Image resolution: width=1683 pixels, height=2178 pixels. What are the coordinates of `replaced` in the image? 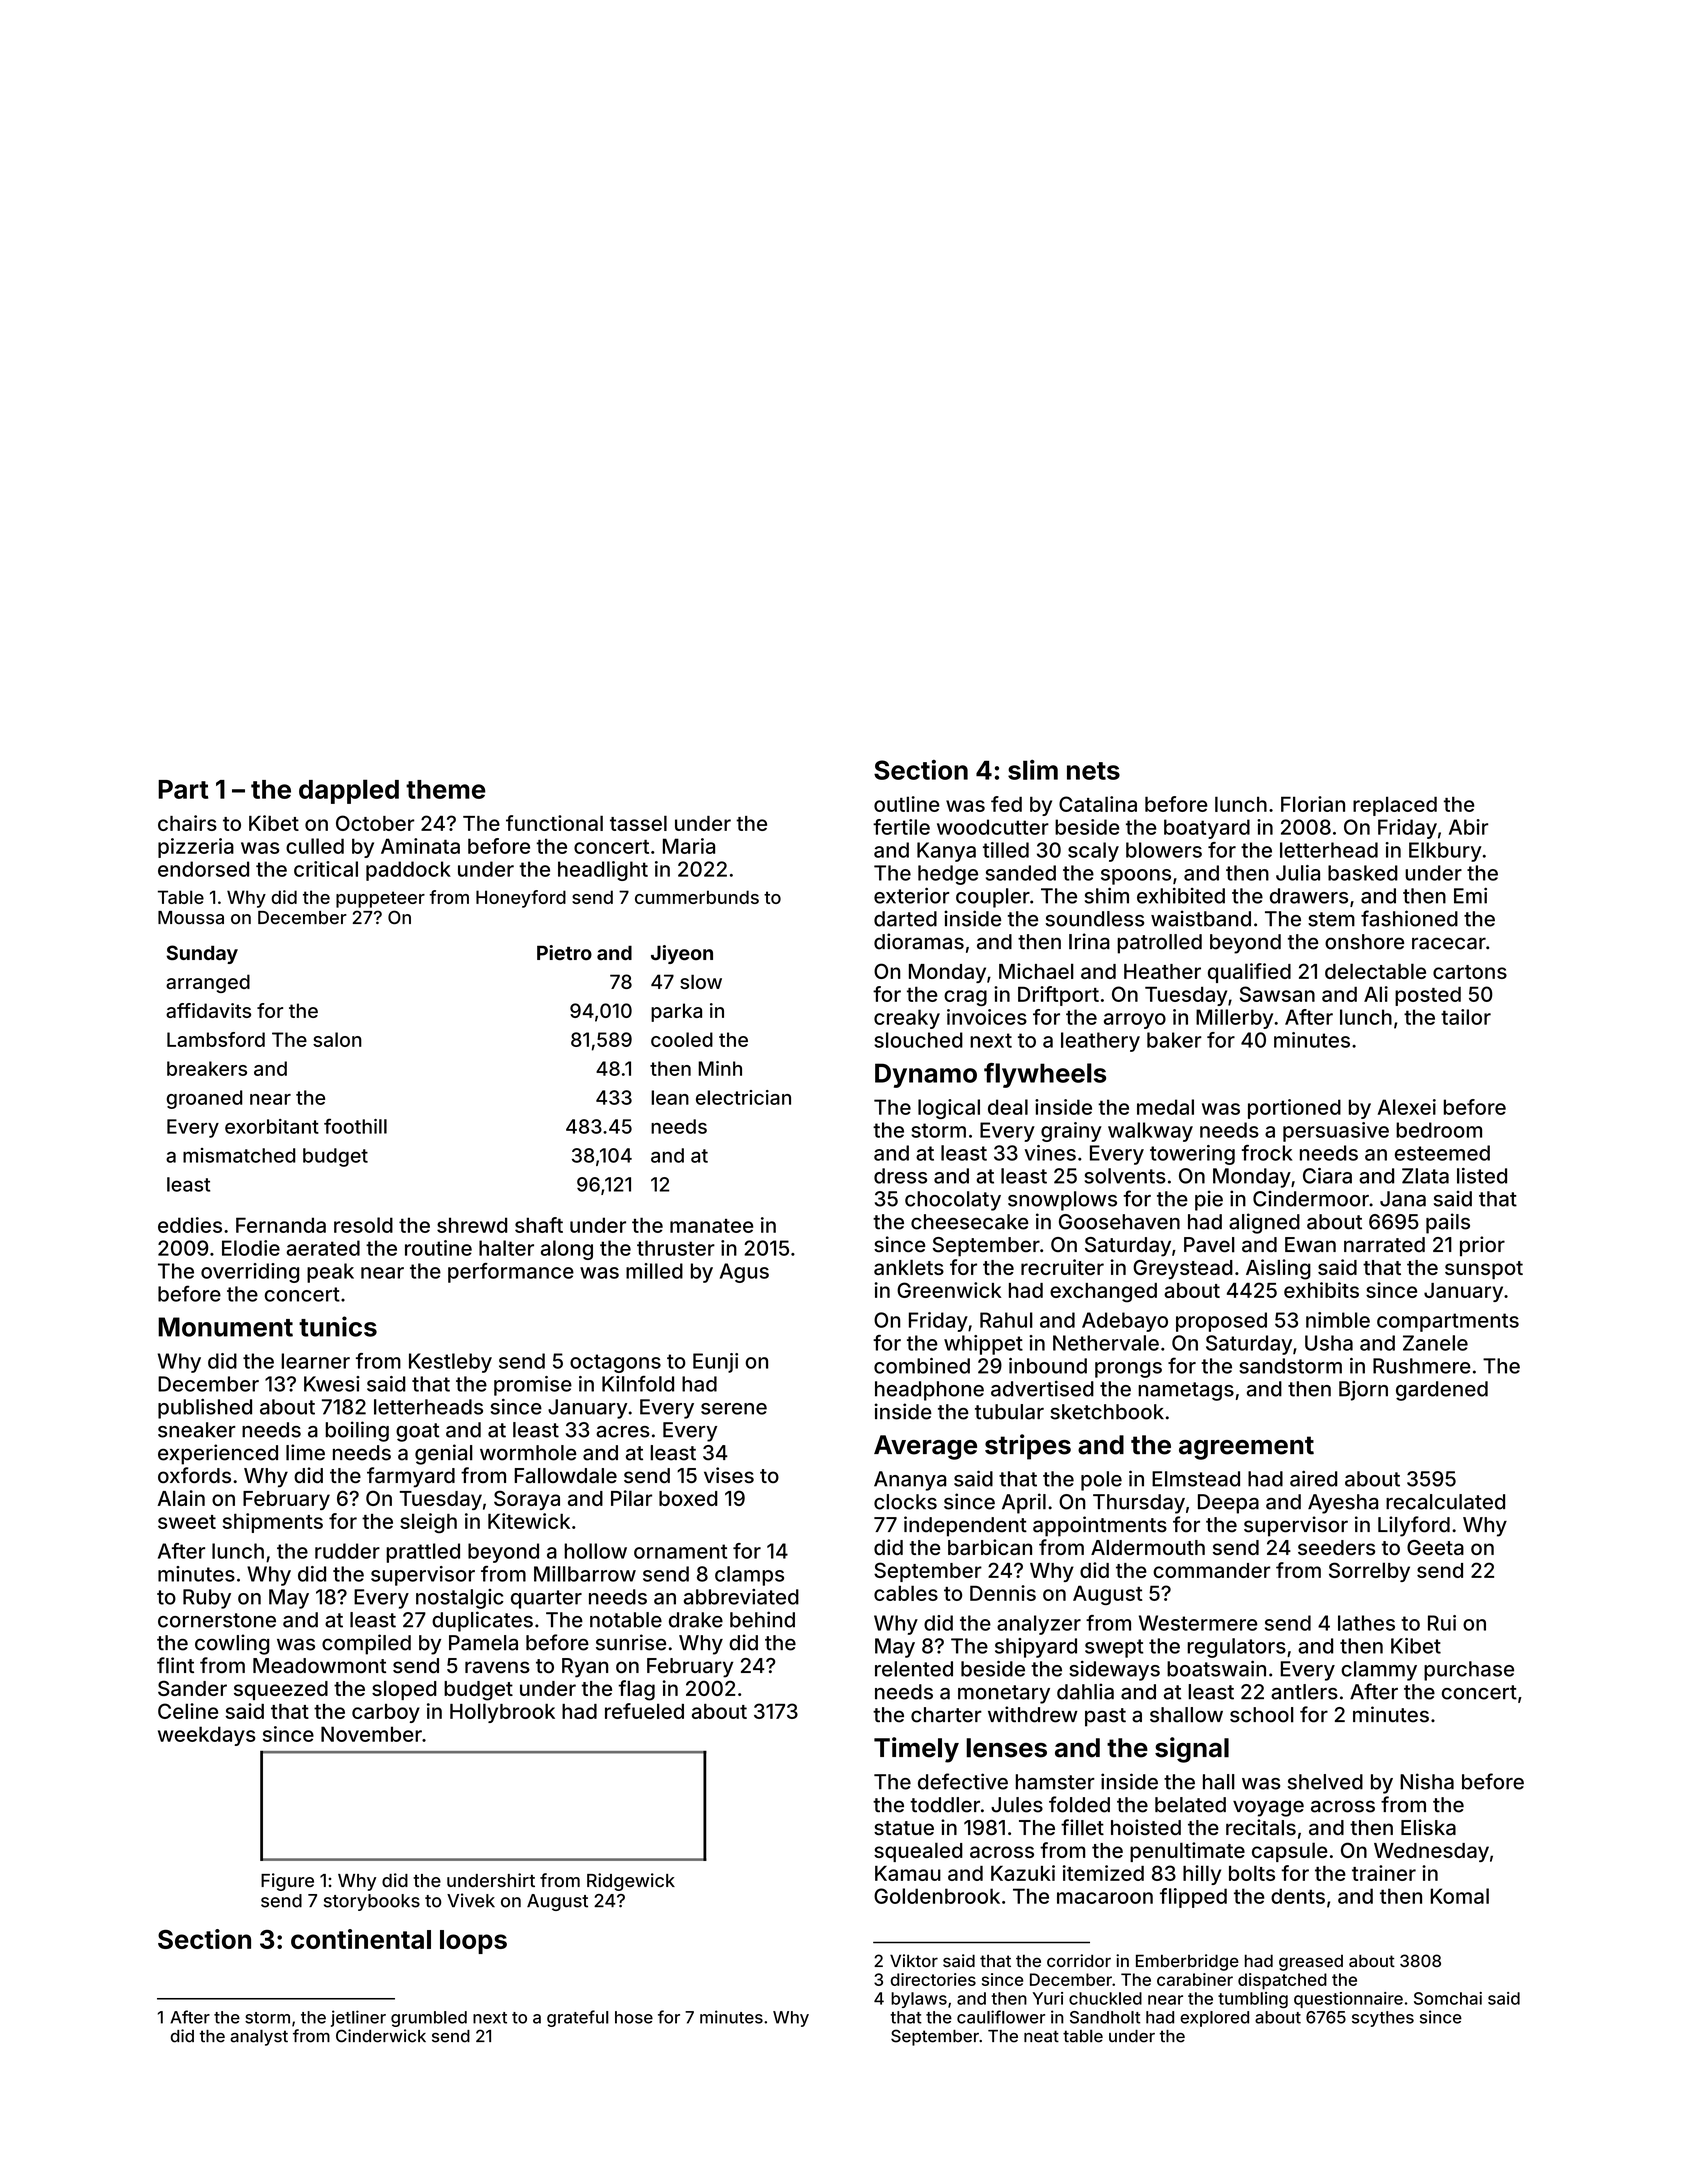 It's located at (1395, 806).
